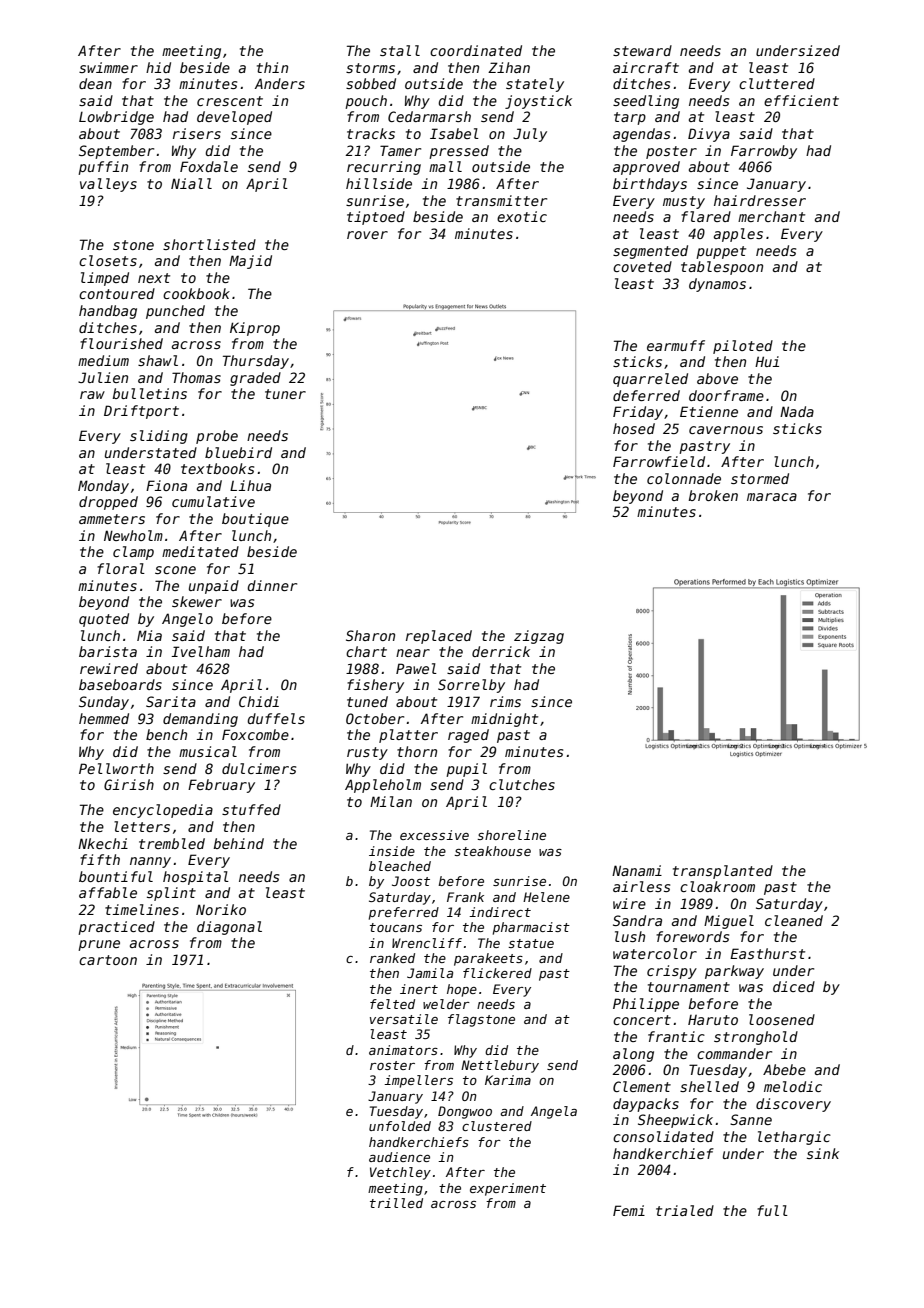 The height and width of the screenshot is (1308, 924). Describe the element at coordinates (255, 329) in the screenshot. I see `Kiprop` at that location.
